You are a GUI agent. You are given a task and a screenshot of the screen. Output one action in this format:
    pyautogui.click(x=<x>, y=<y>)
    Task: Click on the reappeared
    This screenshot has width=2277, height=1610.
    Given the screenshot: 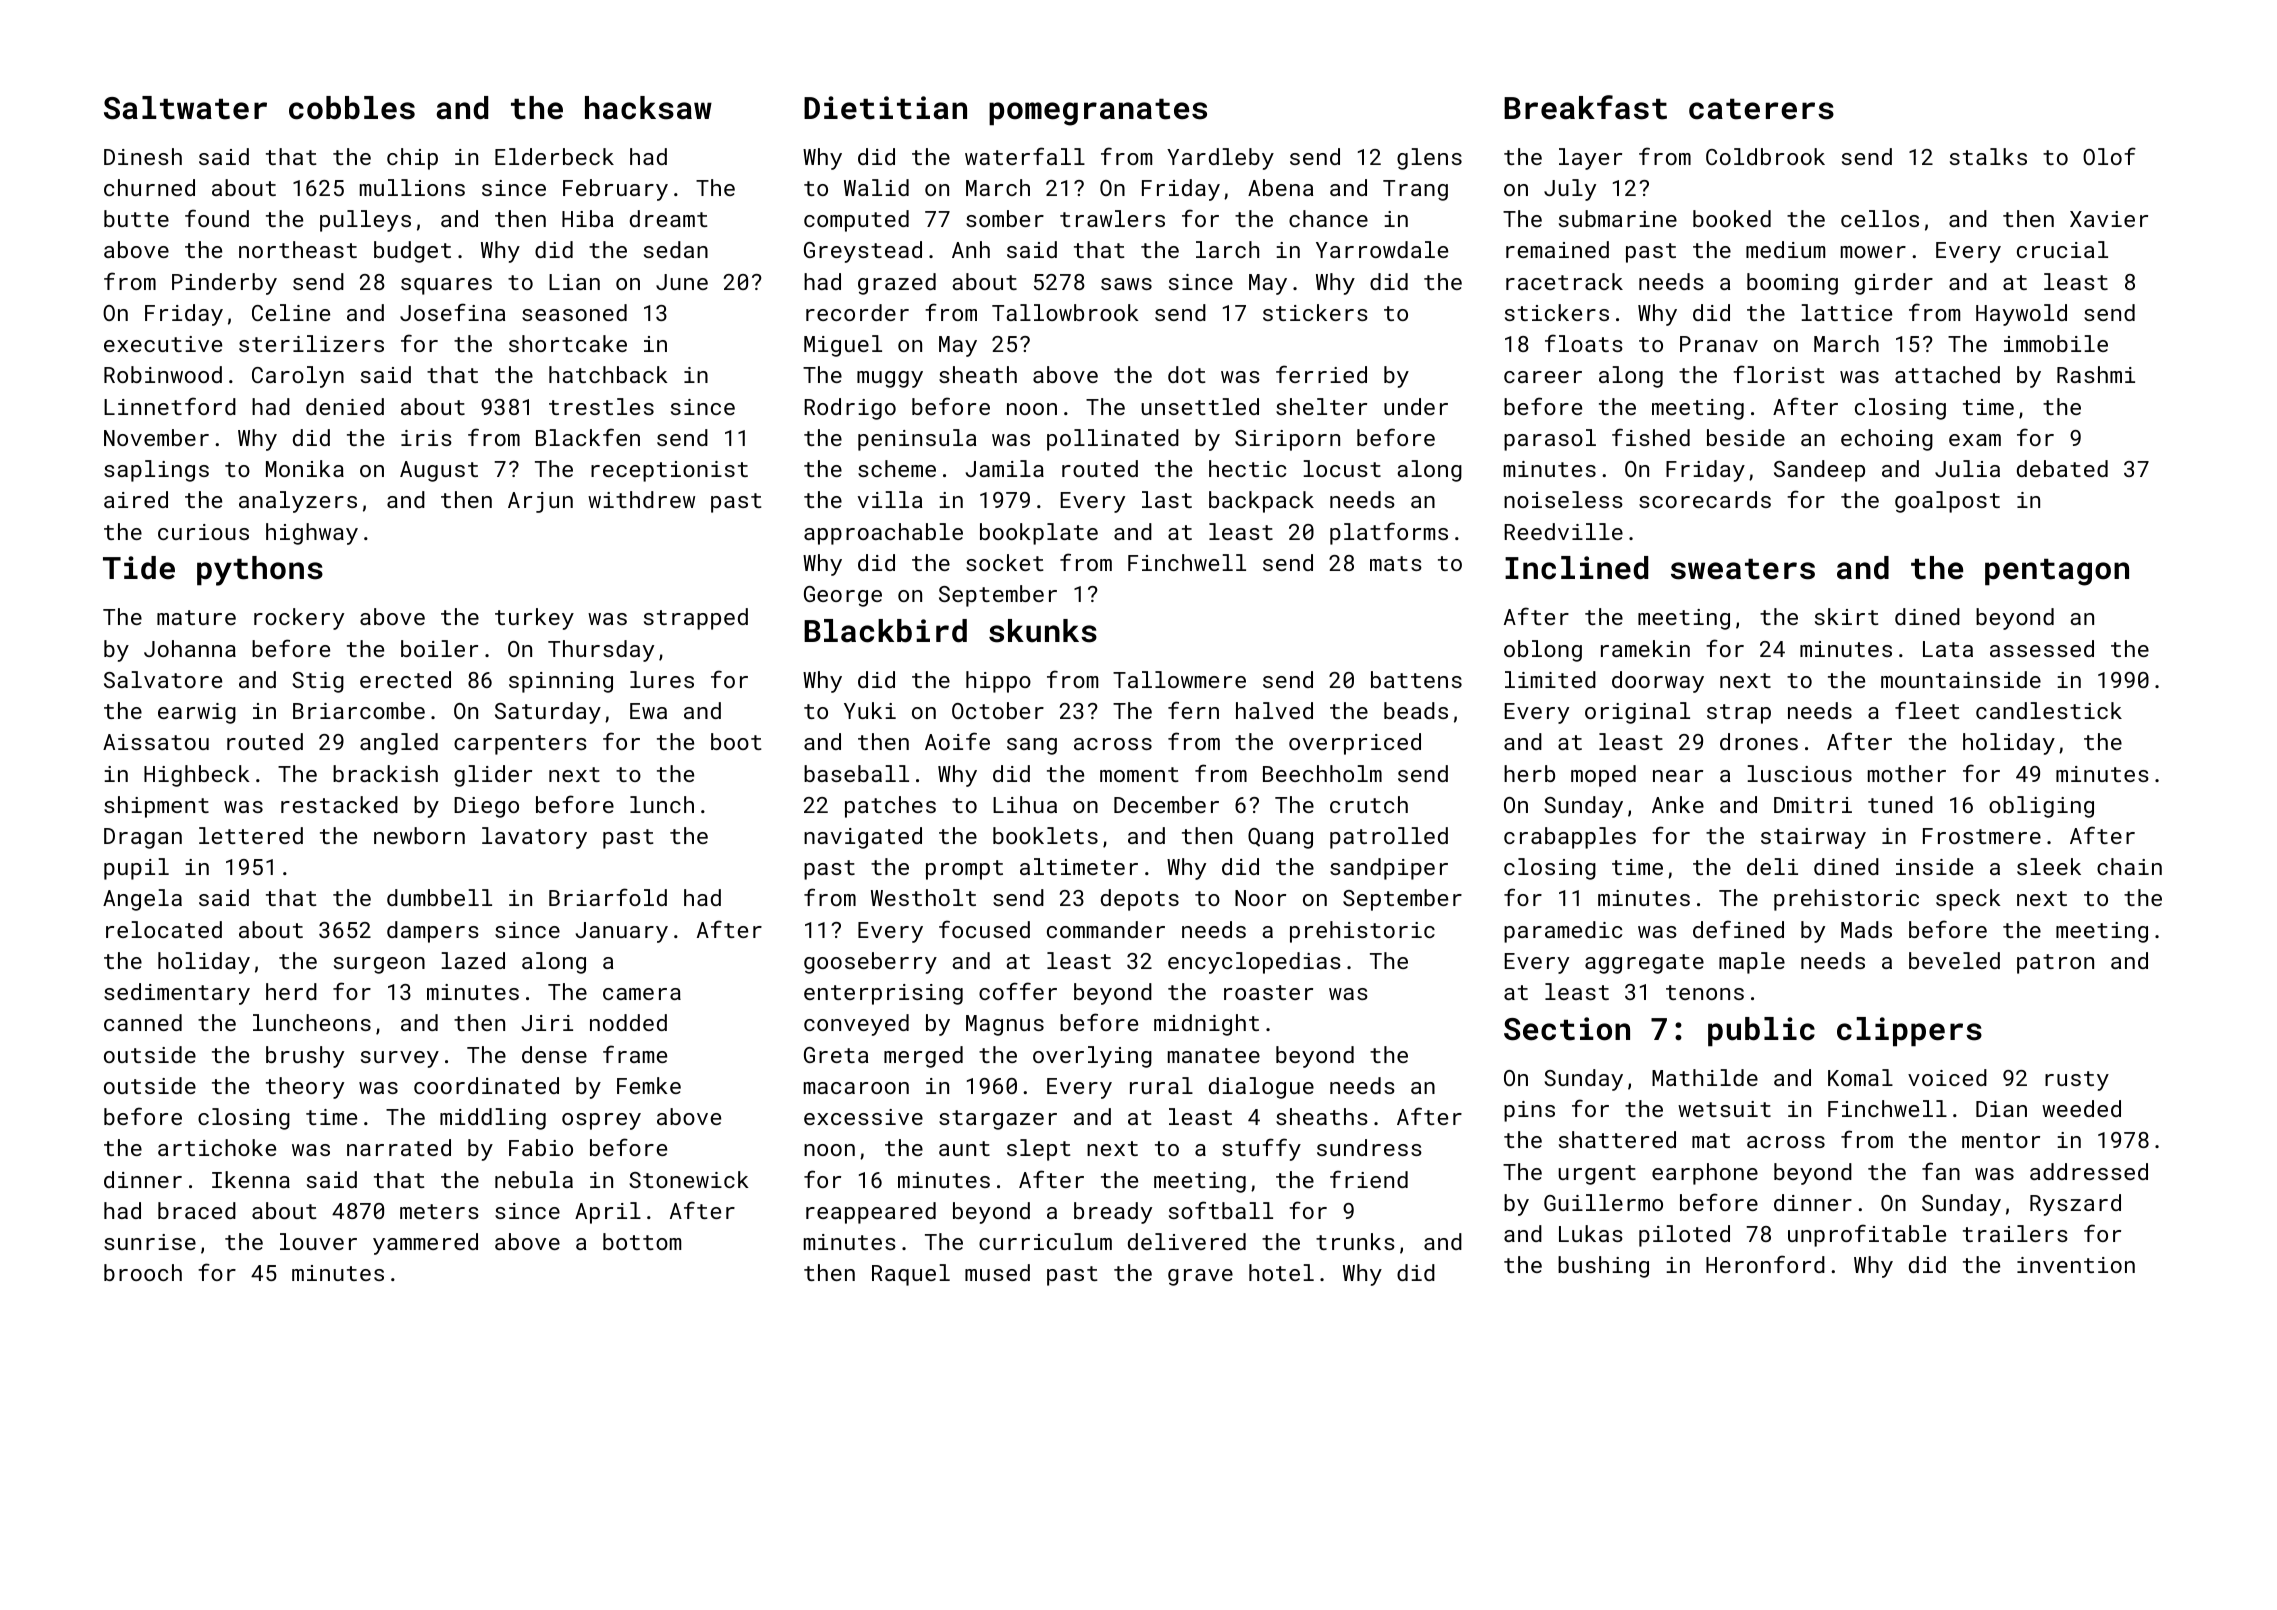 What is the action you would take?
    pyautogui.click(x=871, y=1213)
